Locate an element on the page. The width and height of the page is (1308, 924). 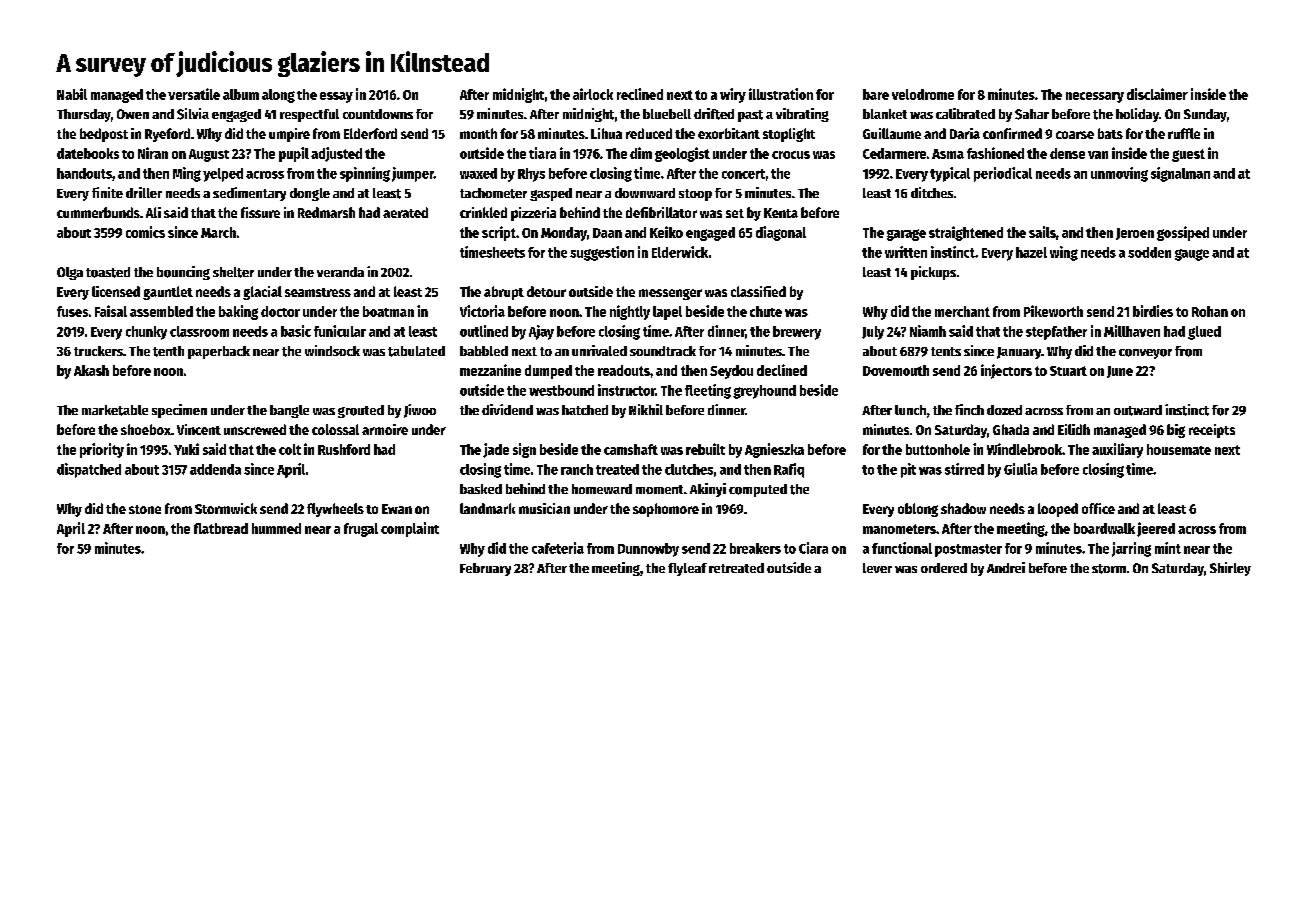
guest is located at coordinates (1188, 155).
